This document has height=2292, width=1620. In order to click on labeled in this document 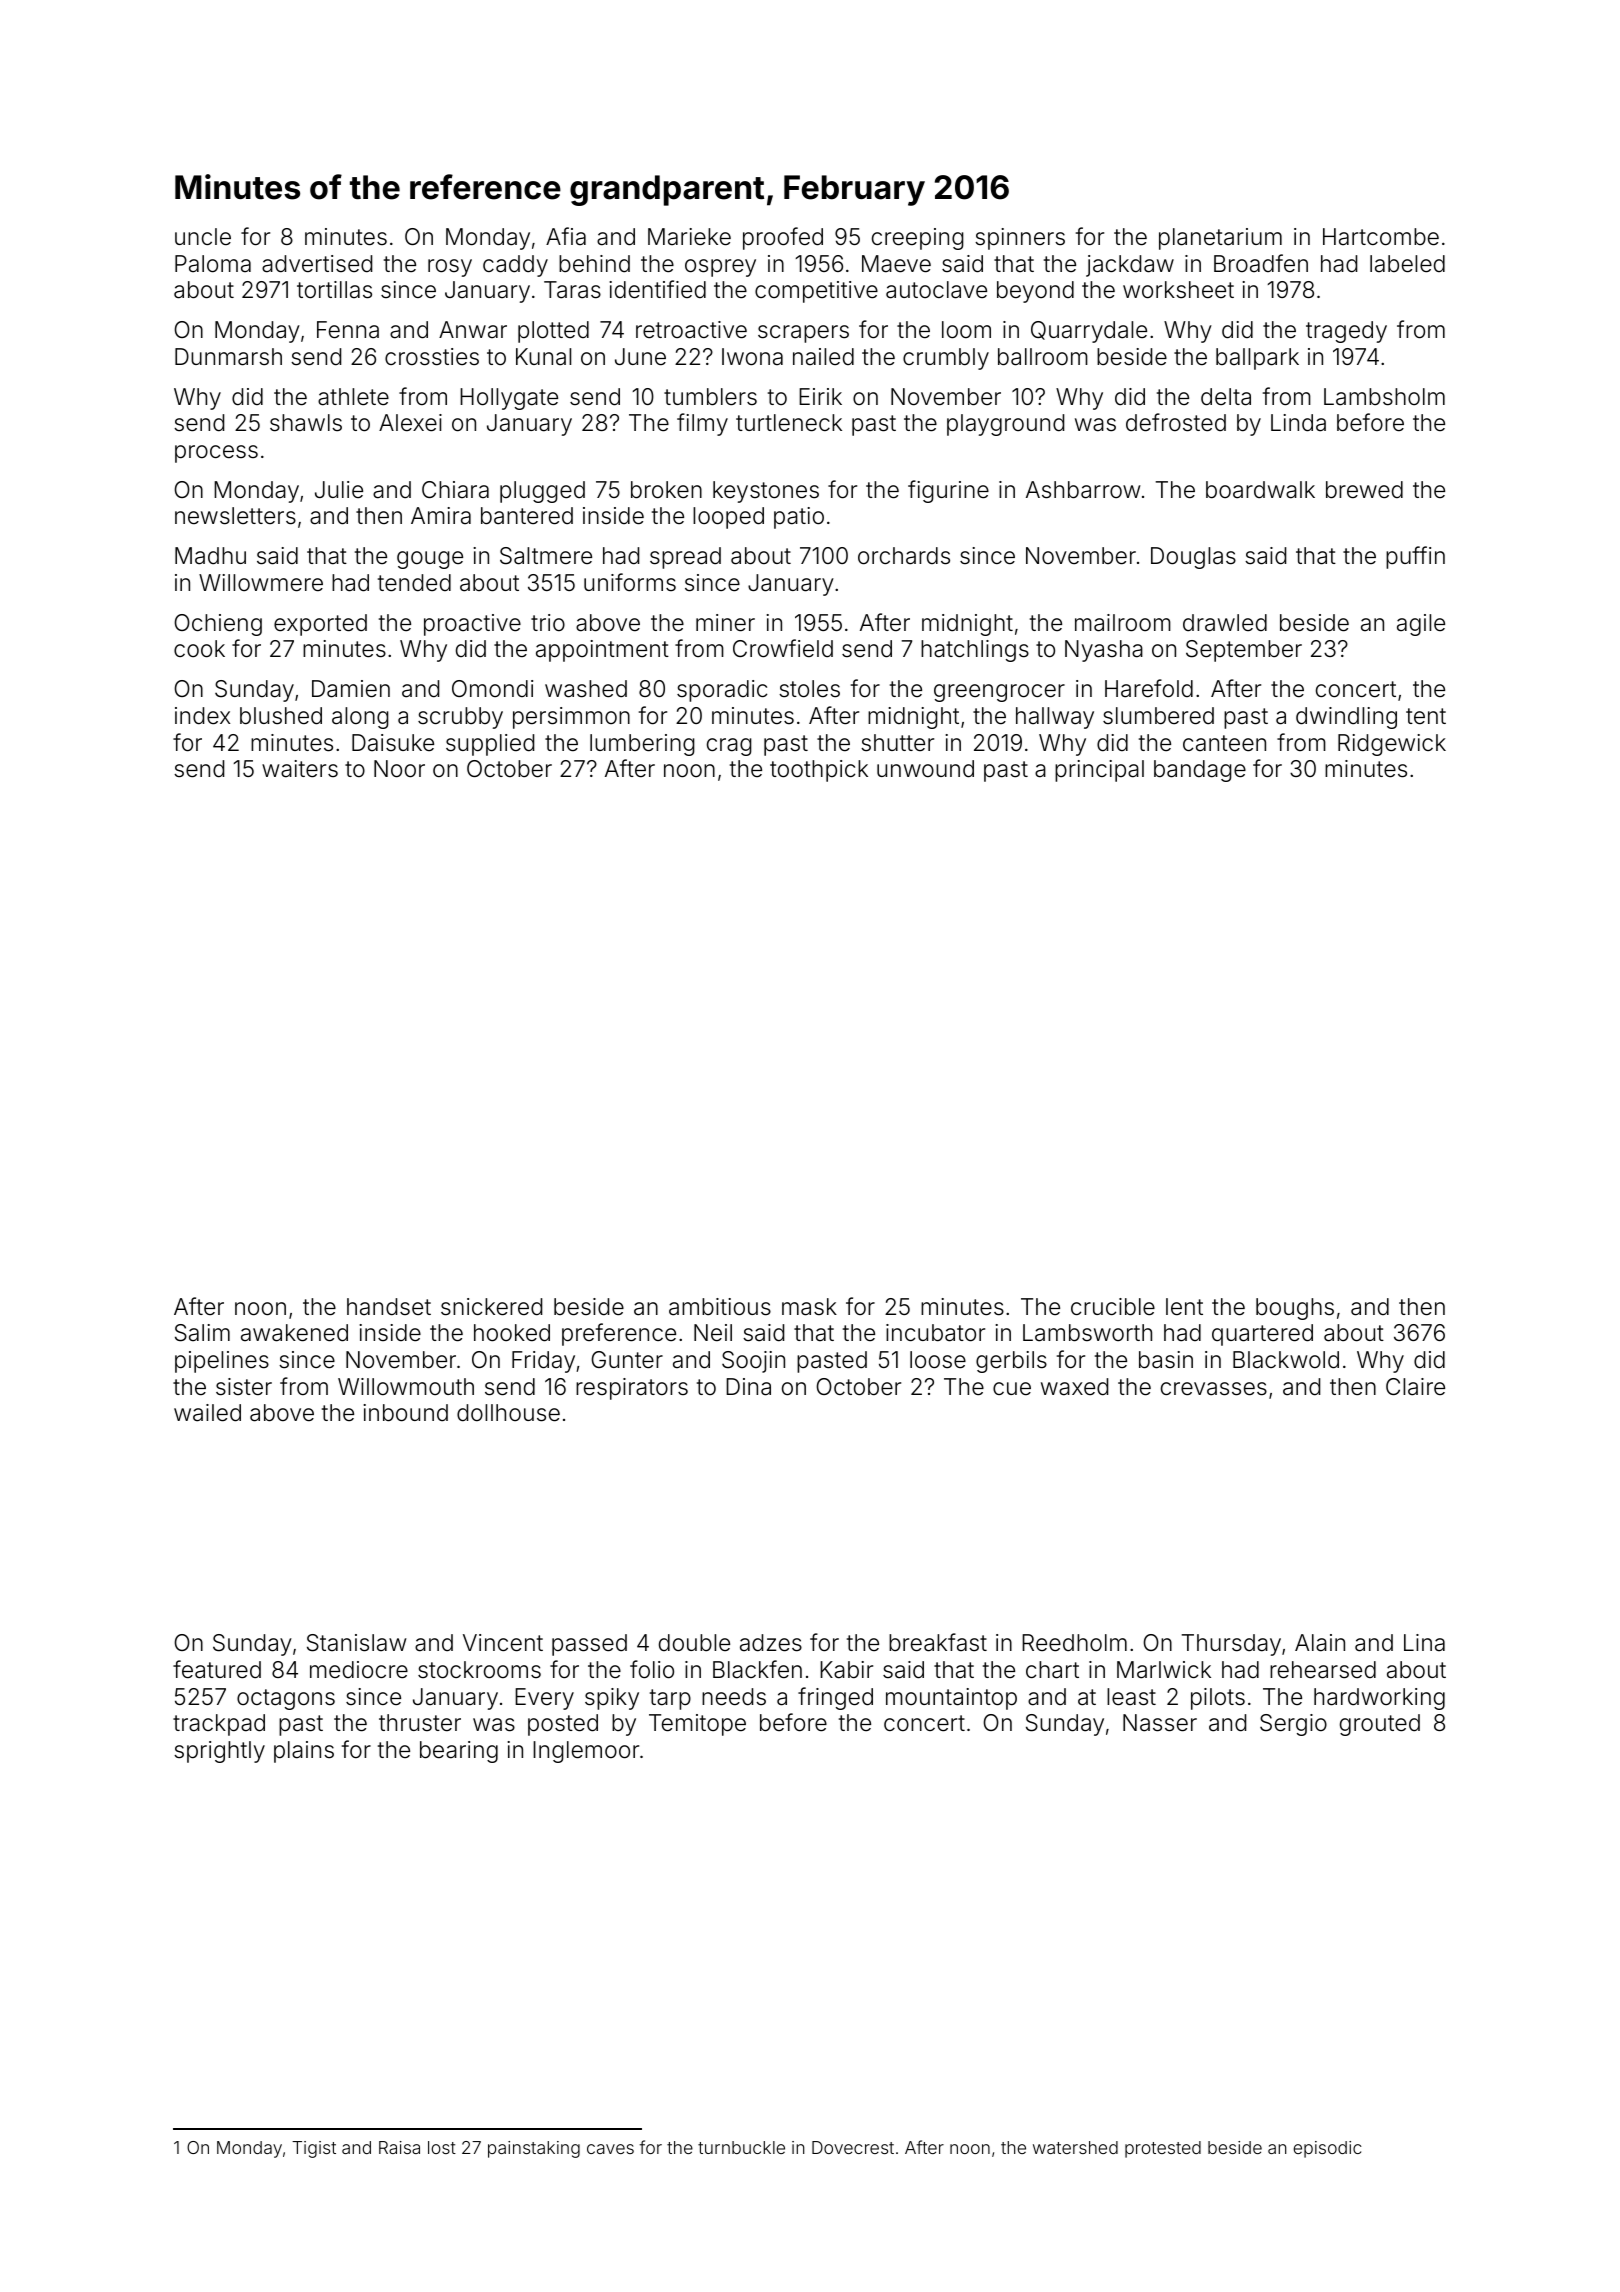, I will do `click(1407, 264)`.
